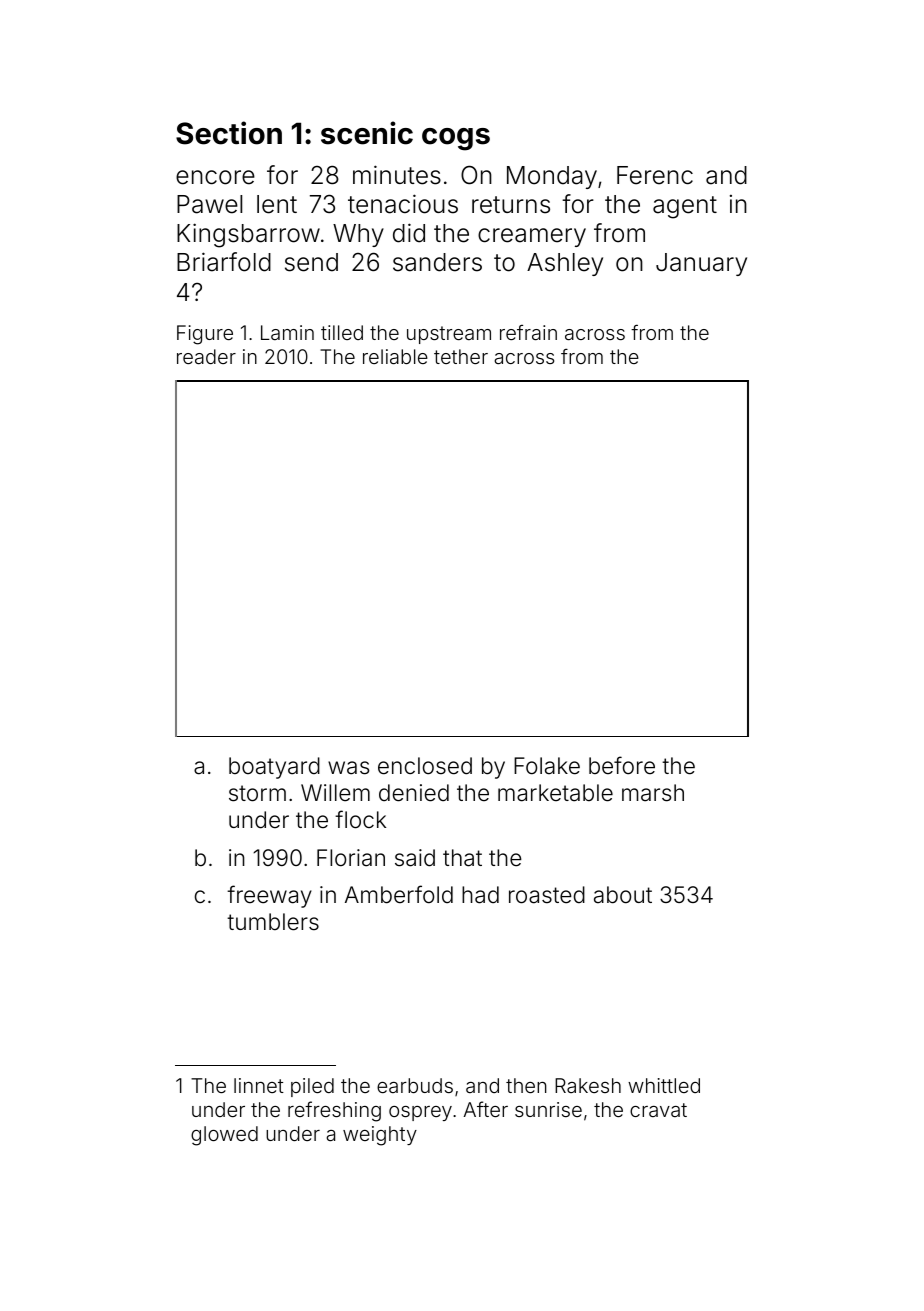 The height and width of the document is (1311, 924). What do you see at coordinates (456, 139) in the document?
I see `cogs` at bounding box center [456, 139].
